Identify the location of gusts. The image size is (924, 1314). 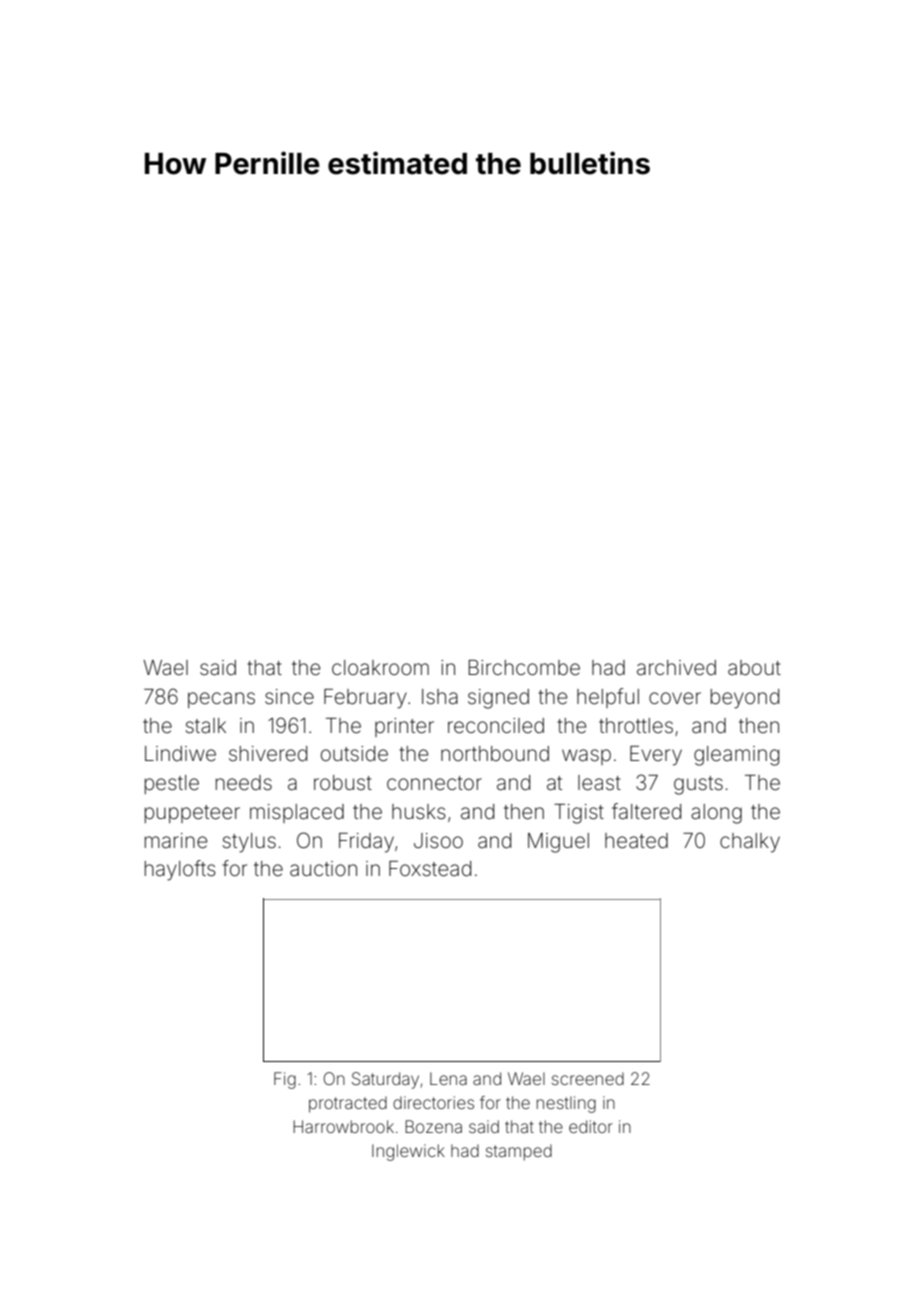
(698, 785).
